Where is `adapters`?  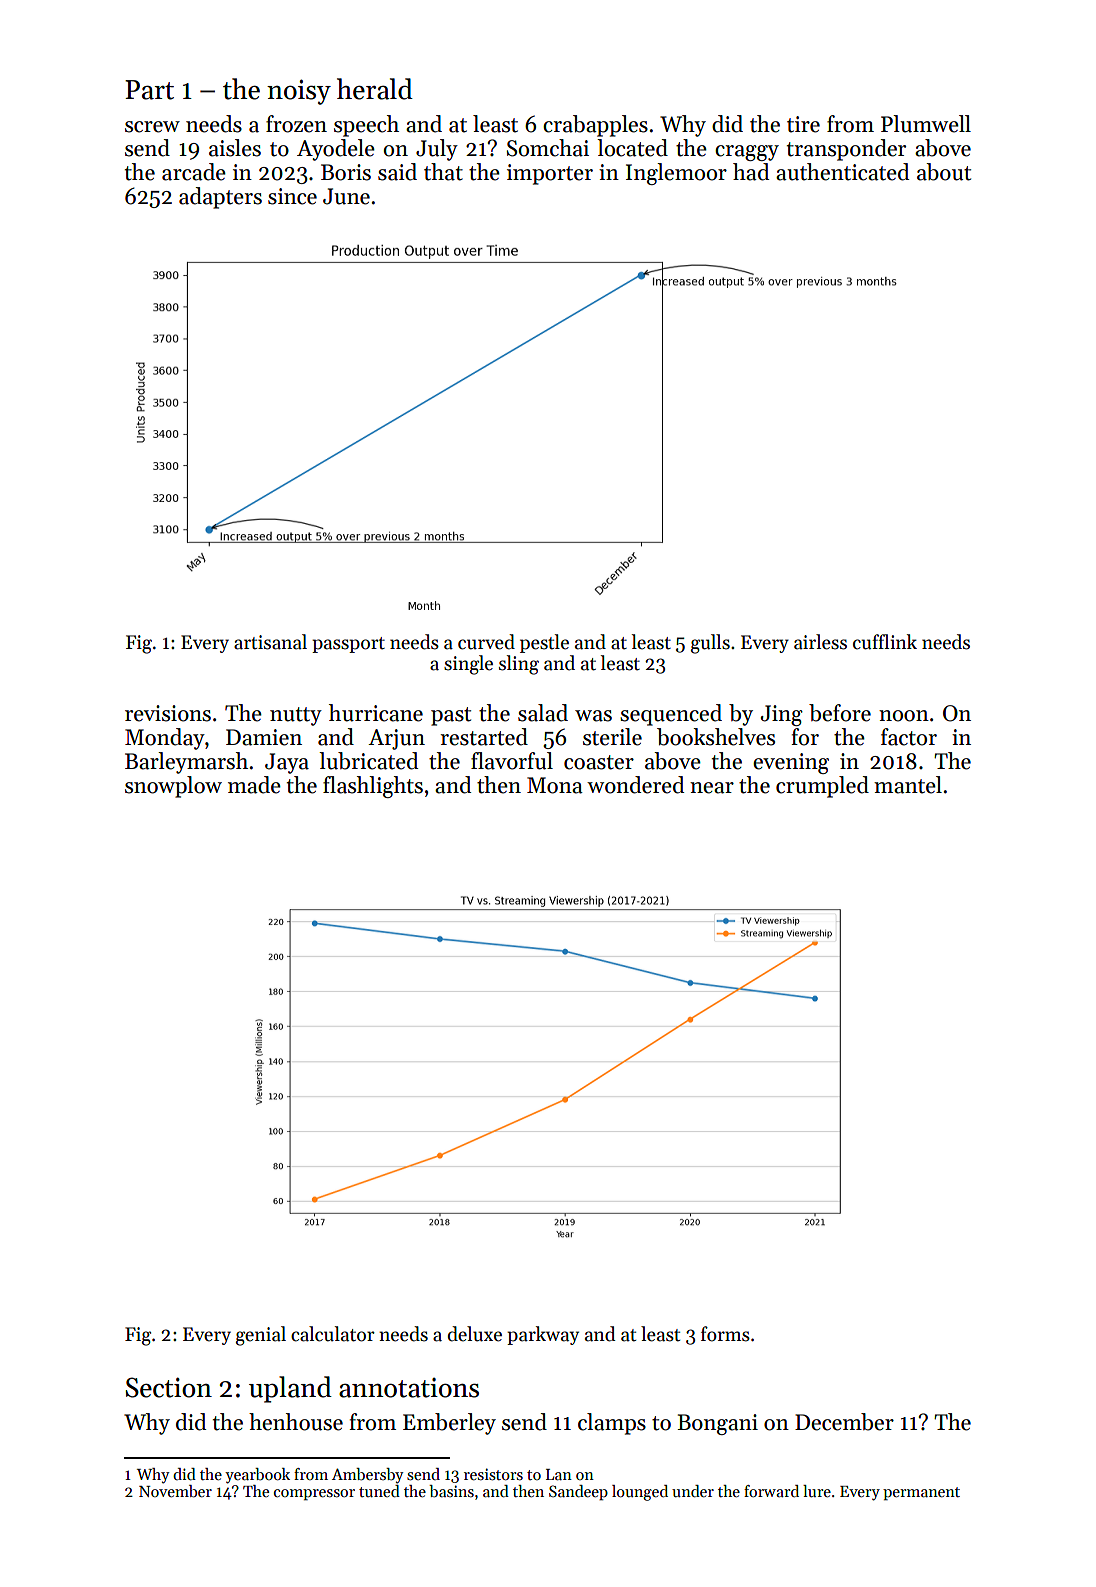
adapters is located at coordinates (220, 198).
